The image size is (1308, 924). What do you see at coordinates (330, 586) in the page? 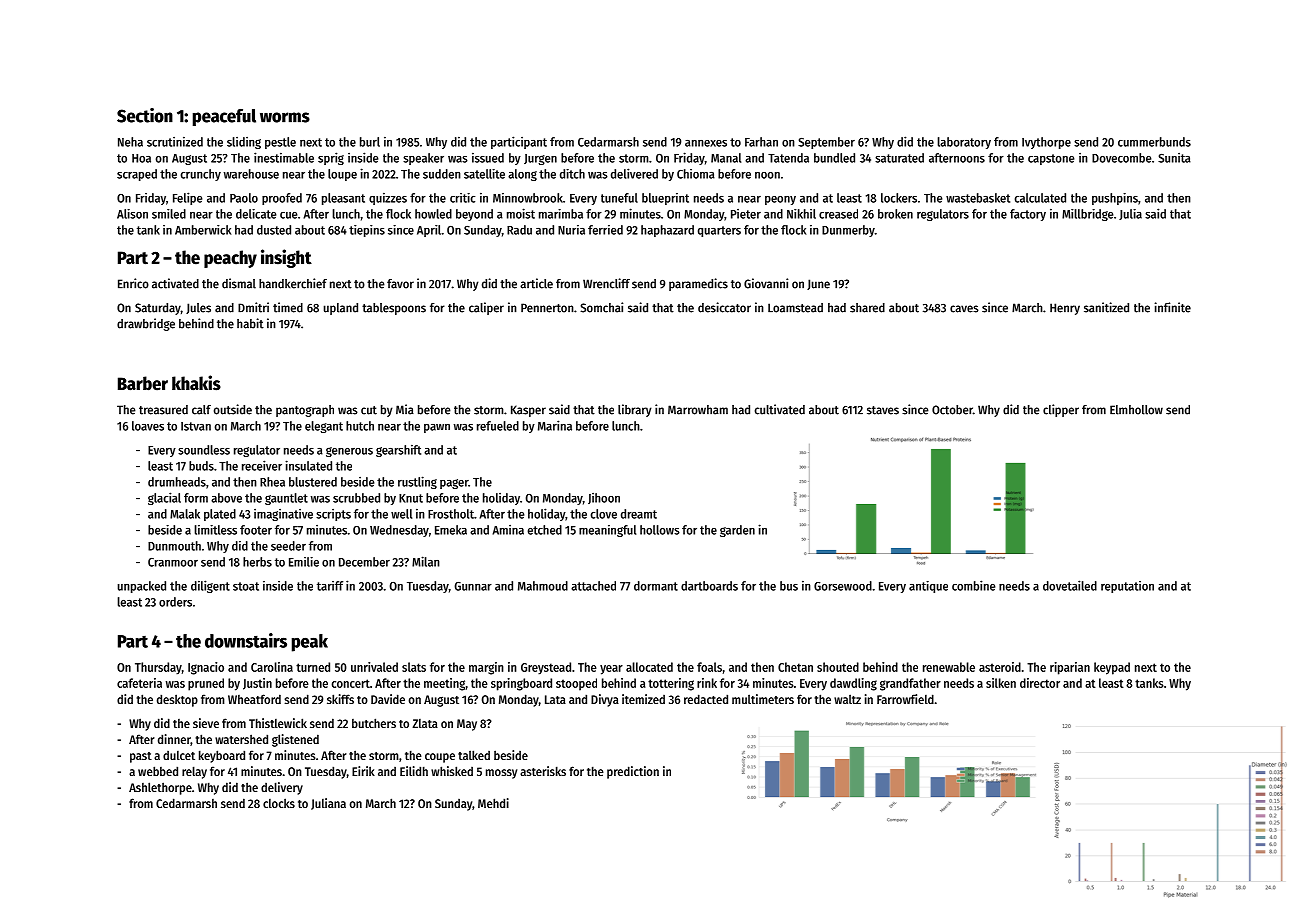
I see `tariff` at bounding box center [330, 586].
